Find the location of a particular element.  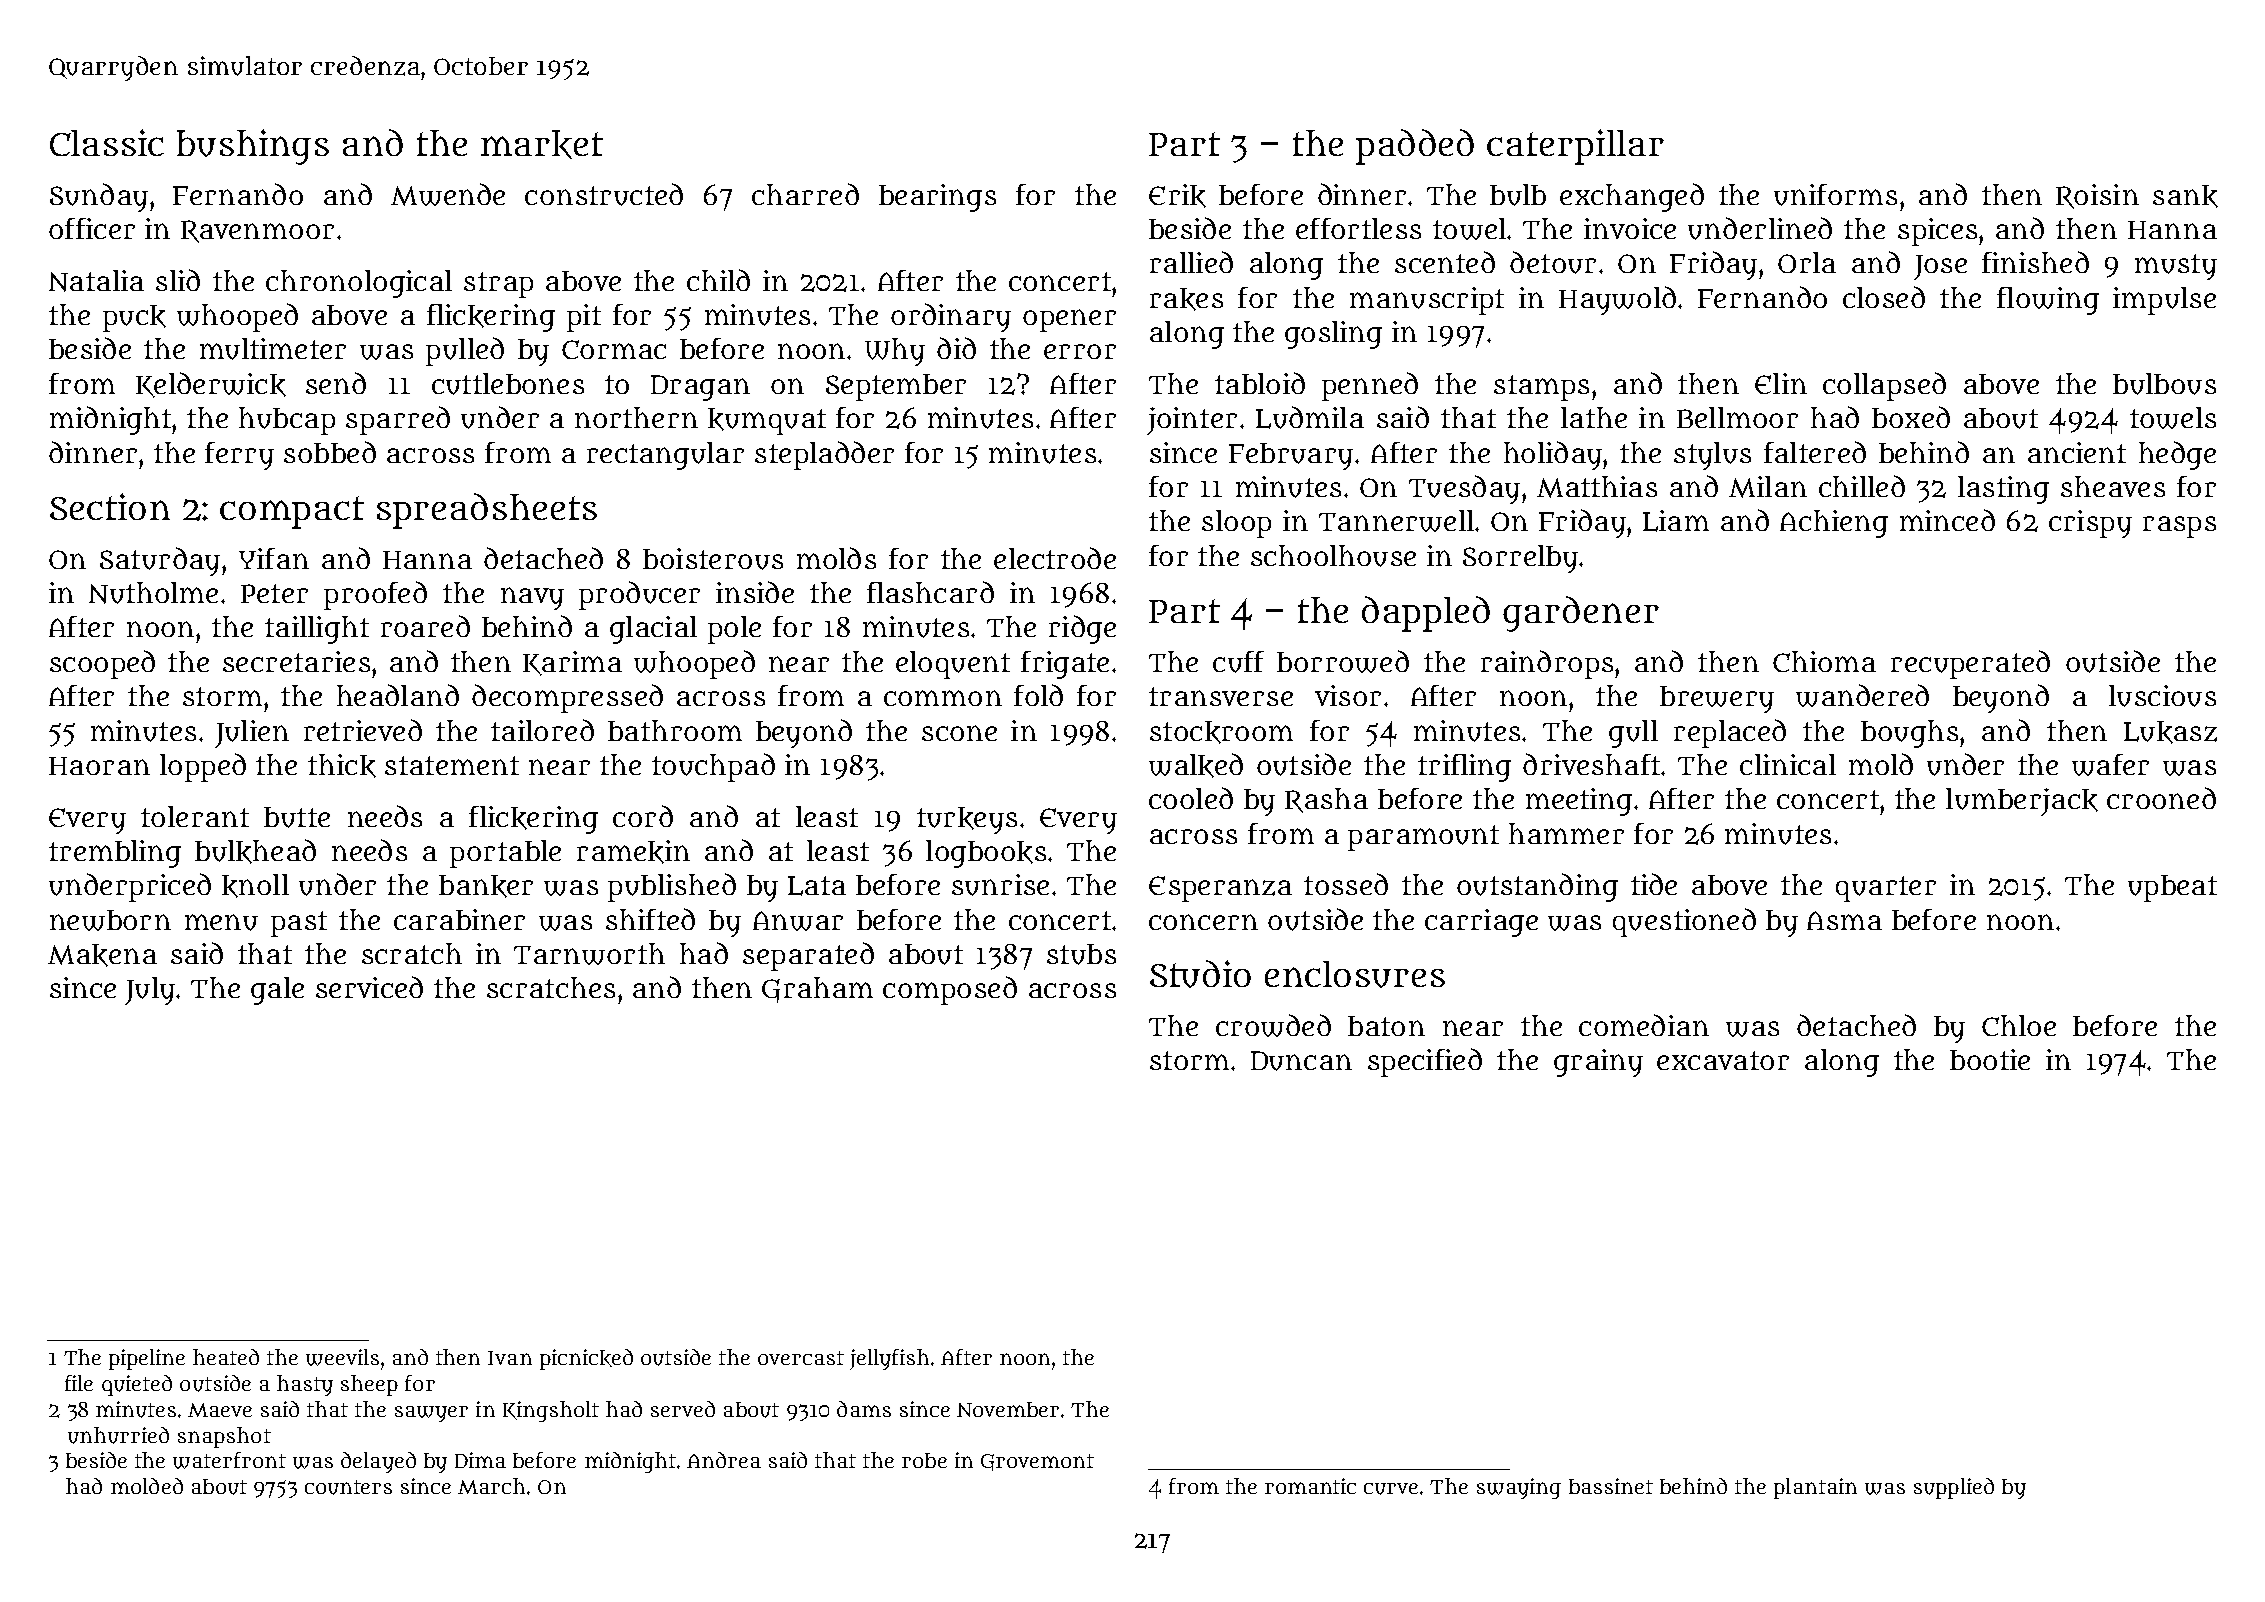

bootie is located at coordinates (1990, 1059).
